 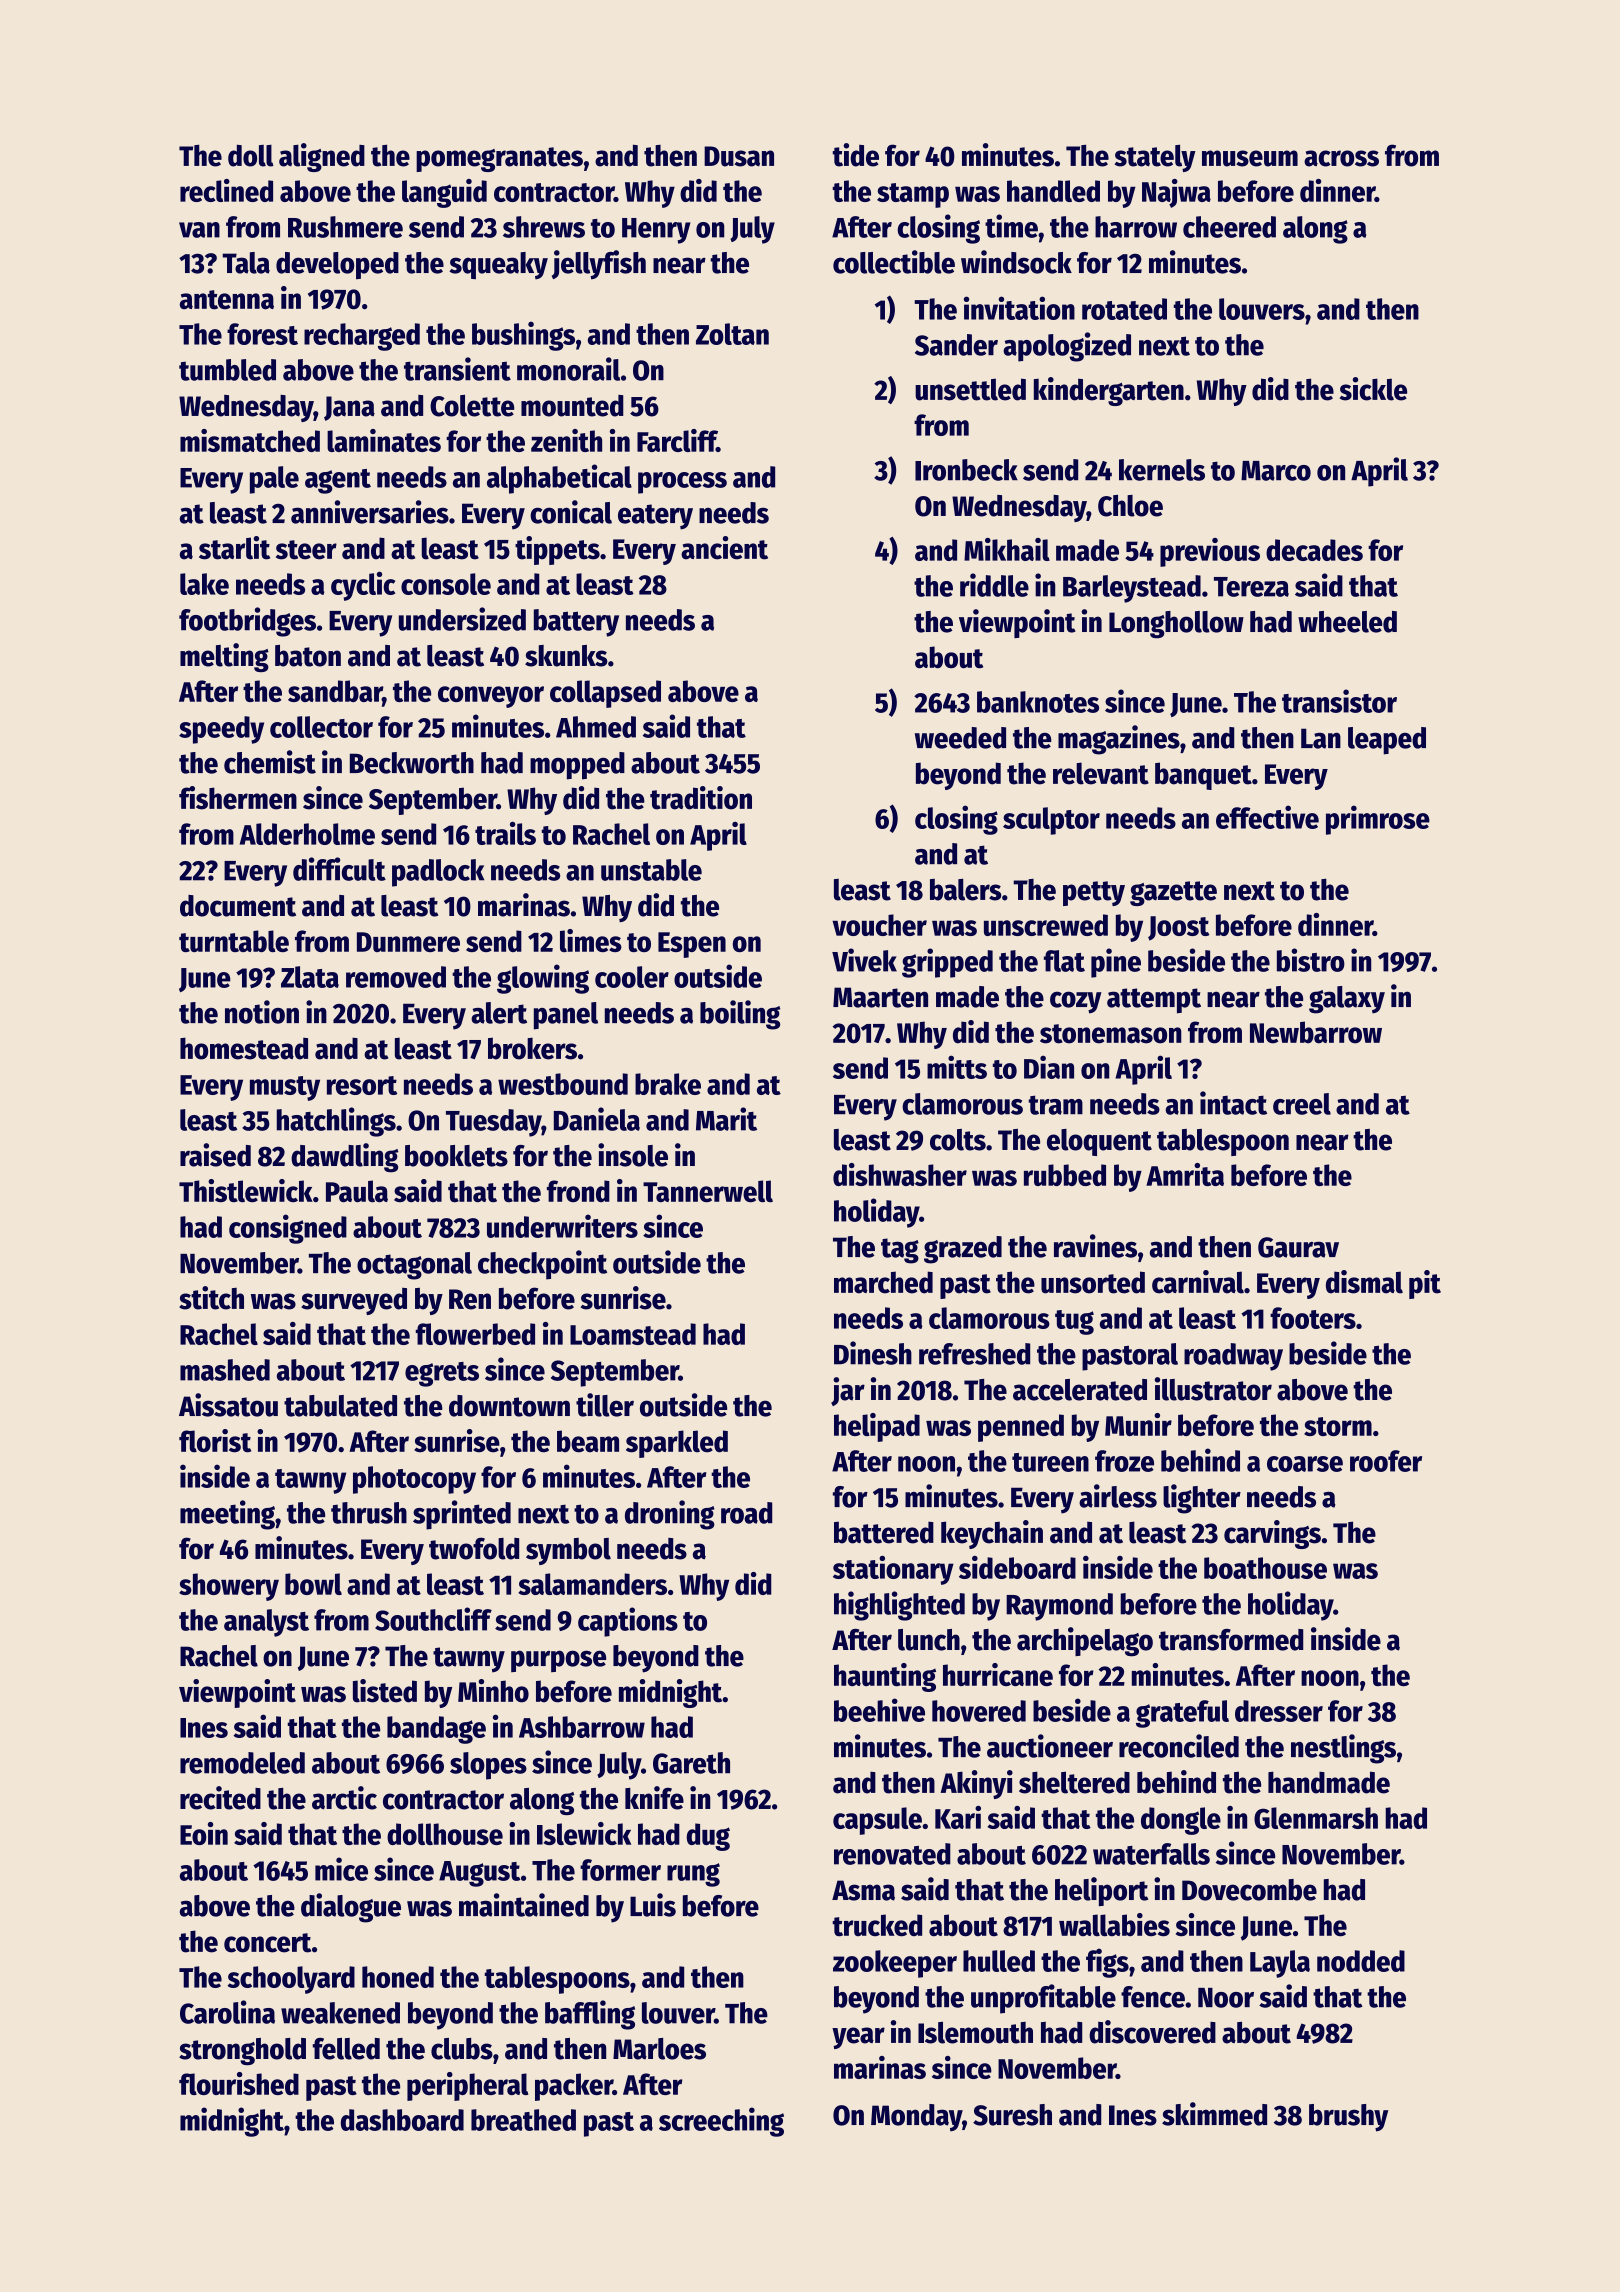 I want to click on across, so click(x=1341, y=158).
